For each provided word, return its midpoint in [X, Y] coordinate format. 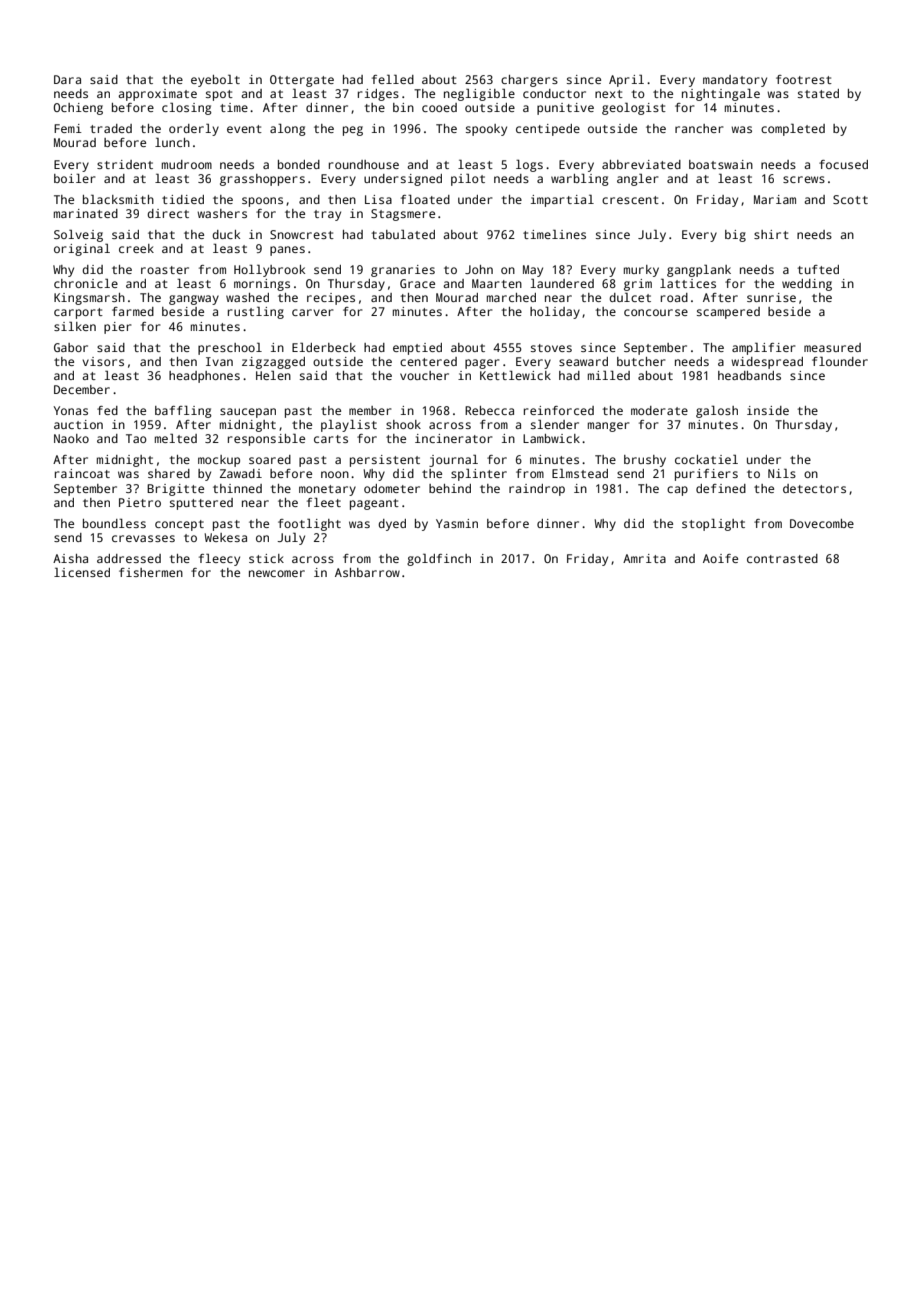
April [626, 80]
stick [266, 558]
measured [832, 347]
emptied [417, 349]
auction [78, 424]
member [370, 410]
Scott [850, 199]
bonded [299, 164]
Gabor [71, 347]
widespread [767, 363]
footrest [804, 79]
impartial [562, 201]
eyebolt [215, 81]
